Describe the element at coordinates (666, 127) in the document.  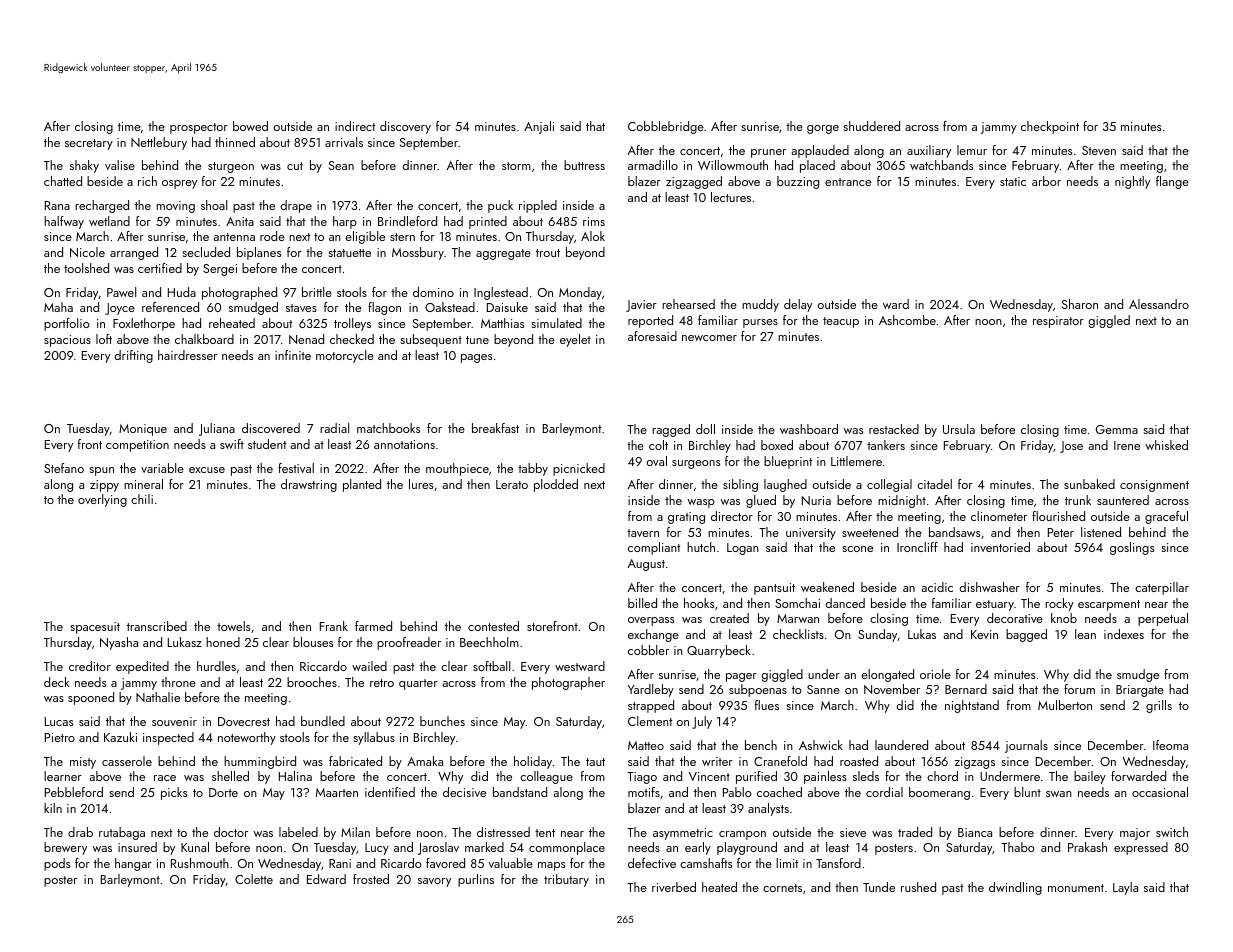
I see `Cobblebridge` at that location.
